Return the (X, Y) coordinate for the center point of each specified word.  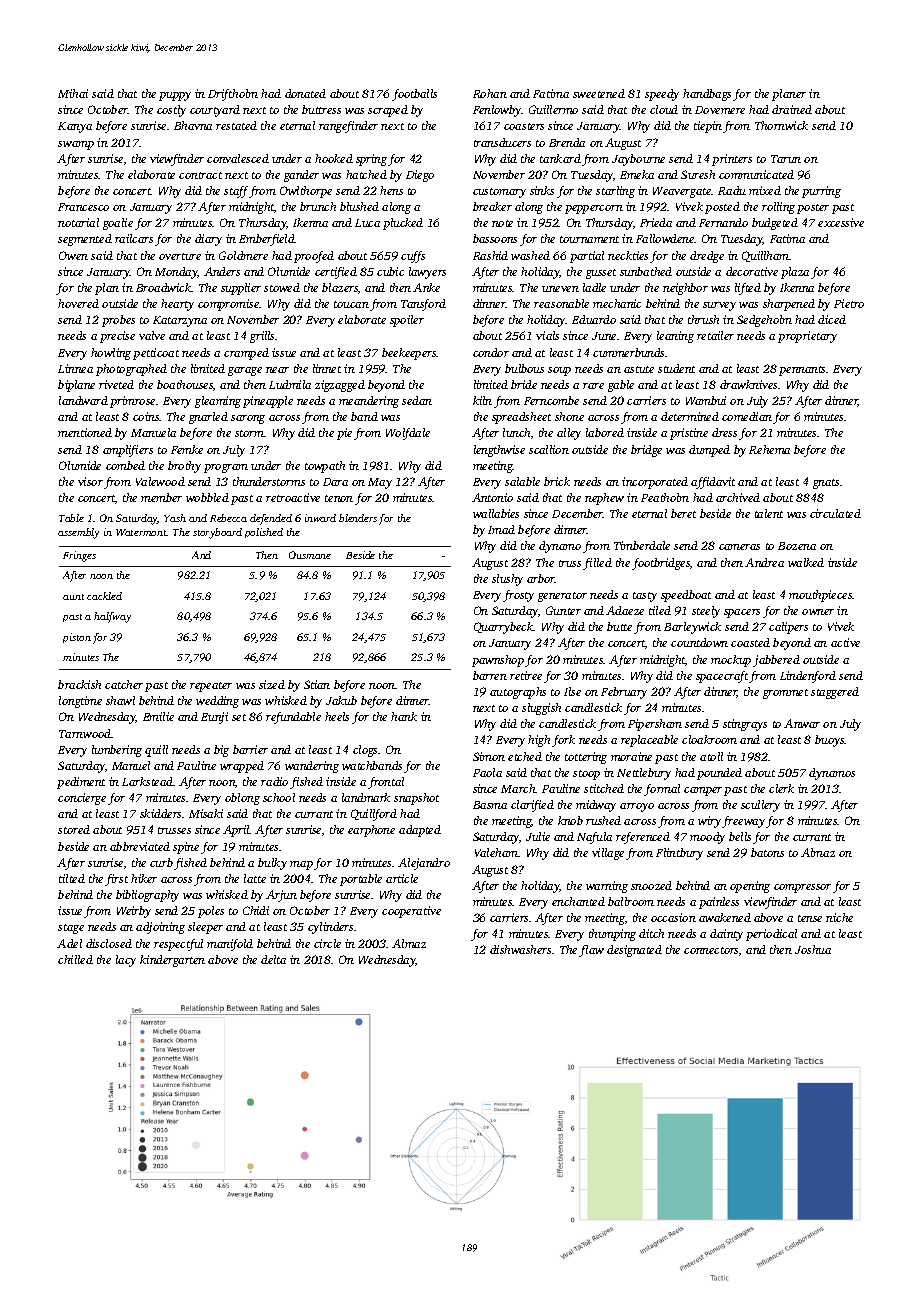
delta (273, 959)
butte (619, 626)
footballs (414, 95)
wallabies (496, 513)
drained (792, 109)
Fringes (79, 556)
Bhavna (193, 125)
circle (327, 943)
